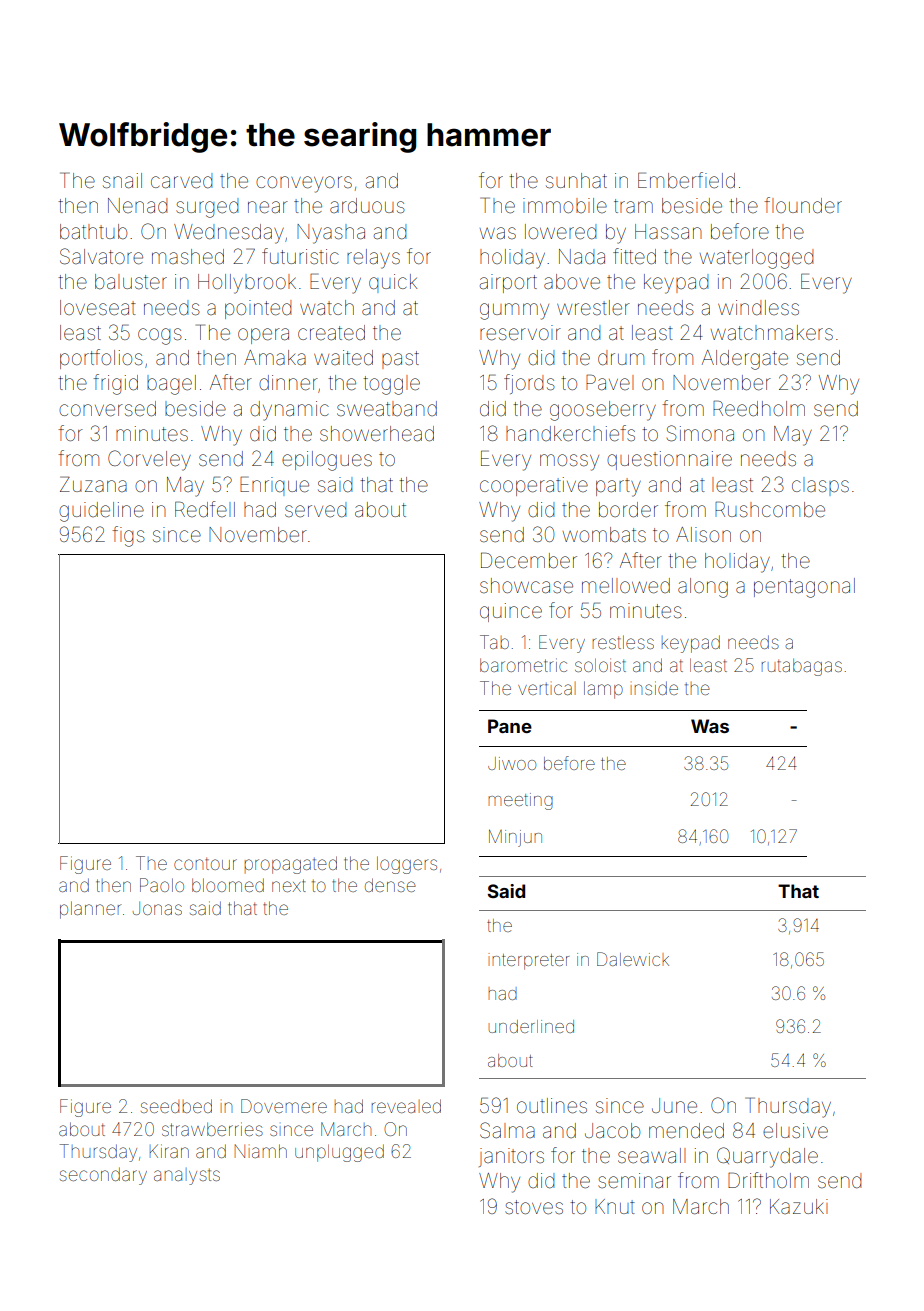 This screenshot has height=1311, width=924. I want to click on seedbed, so click(176, 1106).
